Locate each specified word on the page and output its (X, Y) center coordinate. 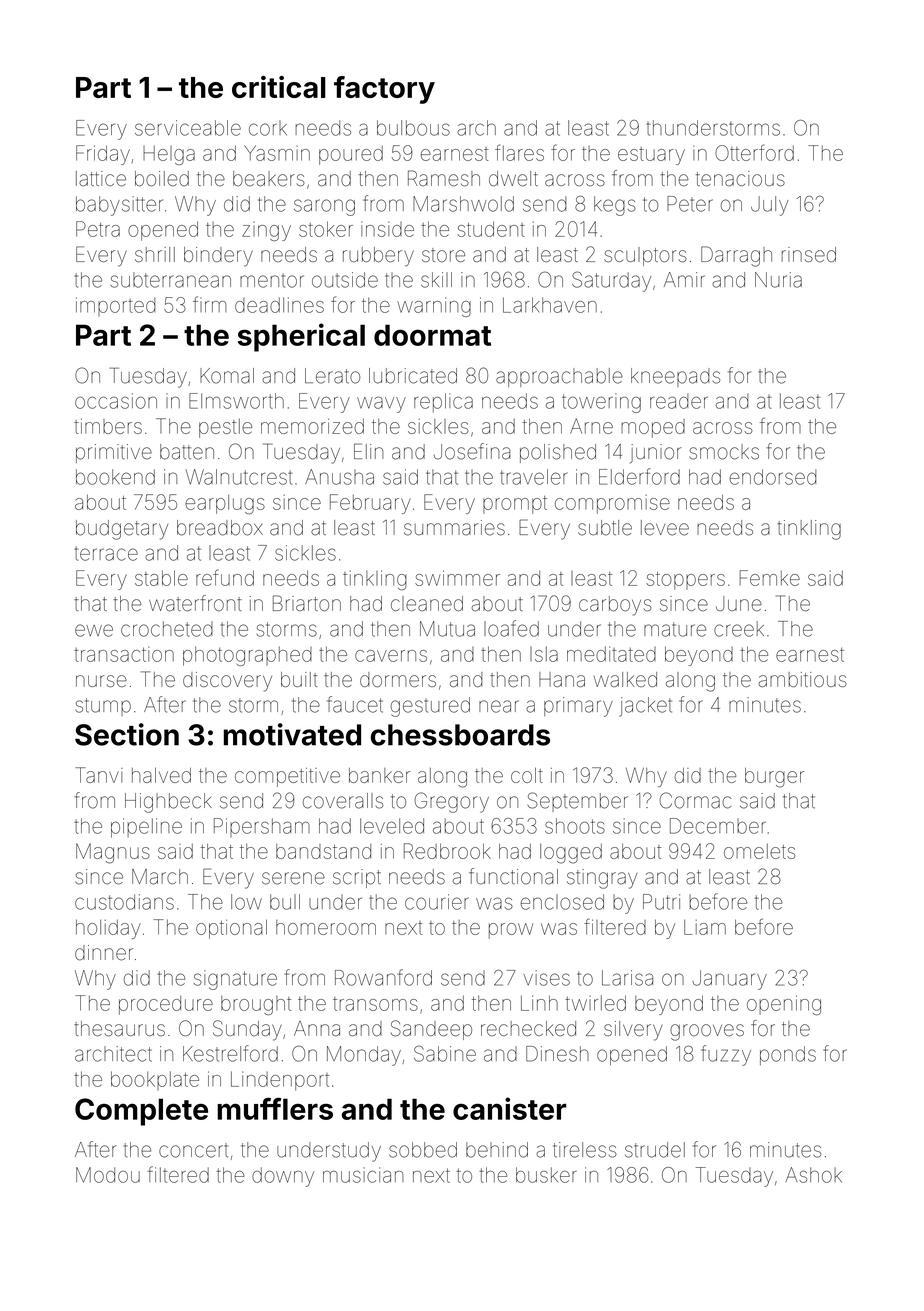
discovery (227, 682)
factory (384, 90)
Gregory (451, 802)
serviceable (188, 128)
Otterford (754, 152)
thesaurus (119, 1028)
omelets (759, 851)
